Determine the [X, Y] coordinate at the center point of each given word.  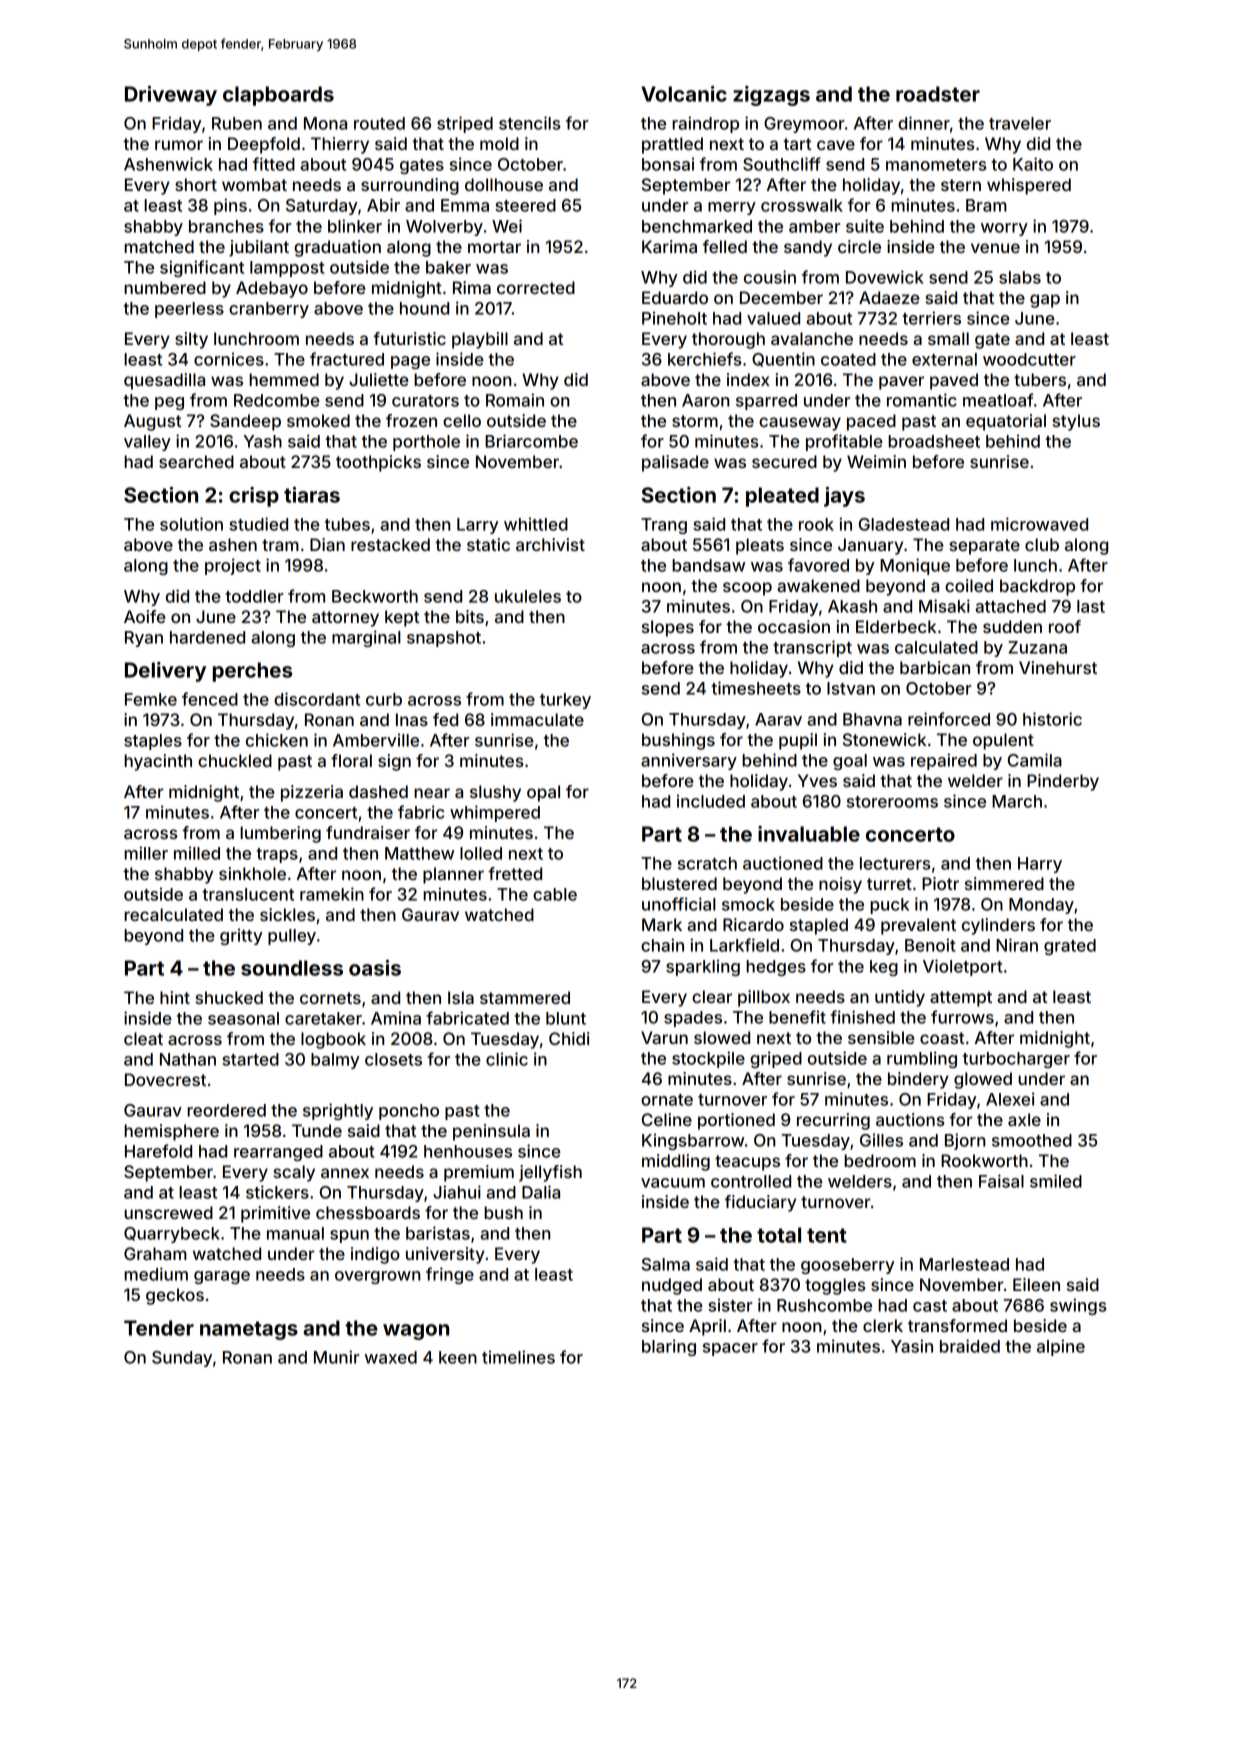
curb [384, 699]
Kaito [1033, 164]
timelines [518, 1357]
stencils [529, 123]
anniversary [689, 761]
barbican [935, 667]
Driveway [171, 96]
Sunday [182, 1359]
